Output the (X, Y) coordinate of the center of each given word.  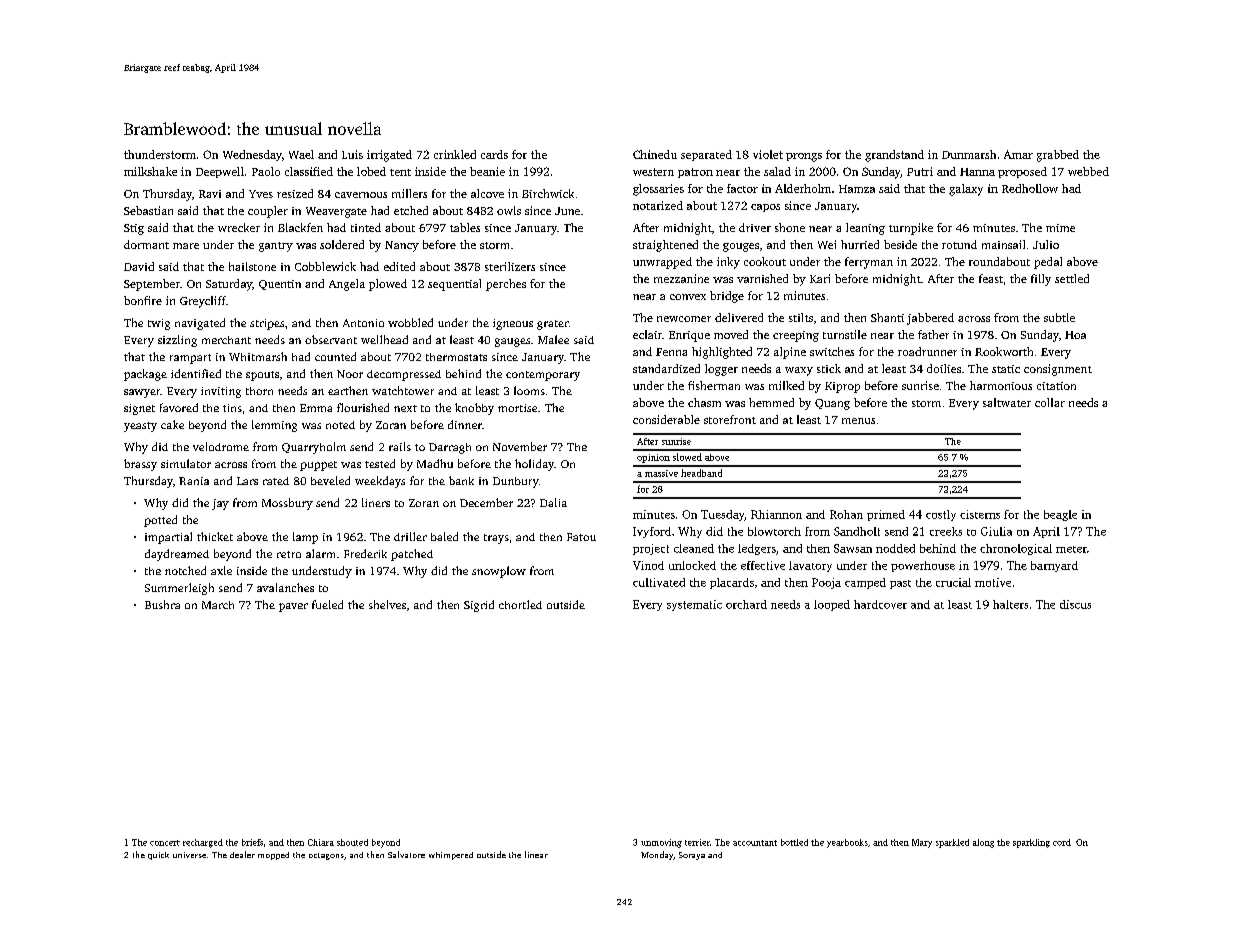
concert (165, 843)
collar (1050, 402)
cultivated (659, 582)
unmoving (661, 843)
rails (400, 446)
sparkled (952, 843)
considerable (666, 419)
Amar (1018, 154)
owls (509, 210)
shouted (352, 842)
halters (1010, 604)
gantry (276, 247)
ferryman (869, 263)
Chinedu (655, 154)
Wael (301, 154)
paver (293, 607)
